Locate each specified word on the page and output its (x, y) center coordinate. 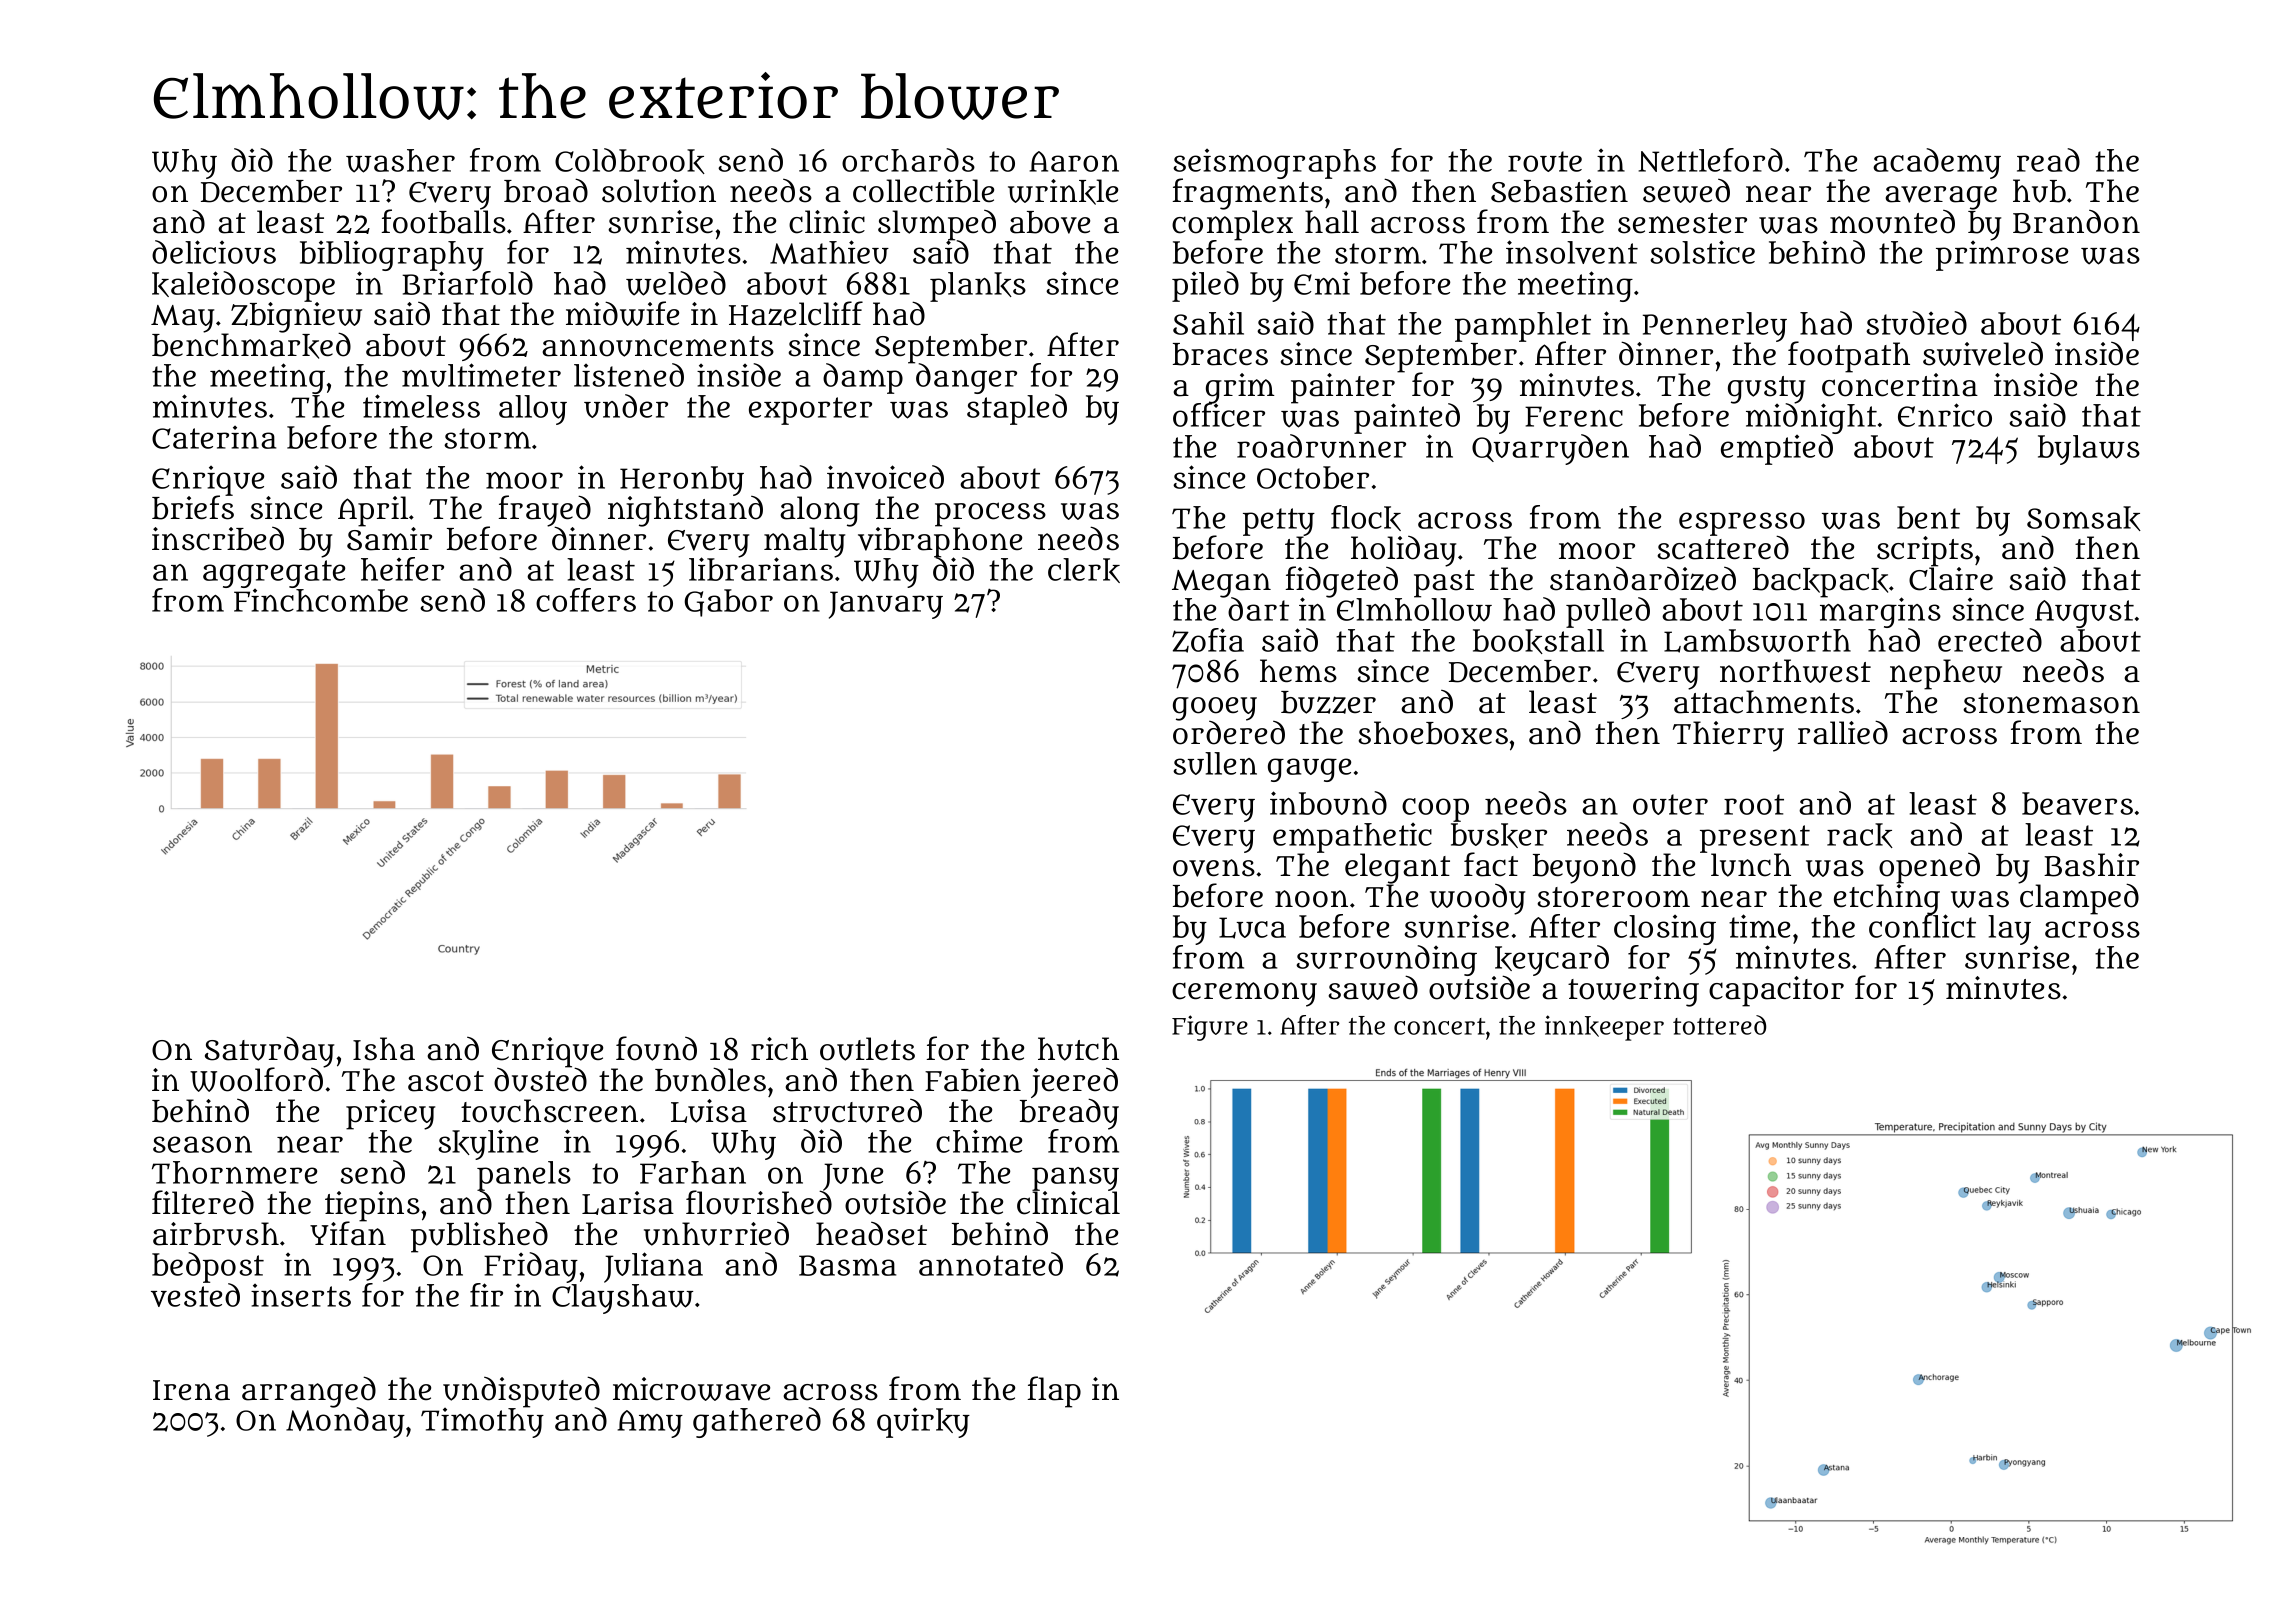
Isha (384, 1049)
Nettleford (1711, 160)
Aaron (1074, 161)
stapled (1017, 409)
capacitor (1776, 991)
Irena (191, 1390)
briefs (193, 508)
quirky (923, 1423)
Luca (1252, 928)
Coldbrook (630, 161)
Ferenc (1574, 416)
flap (1054, 1392)
